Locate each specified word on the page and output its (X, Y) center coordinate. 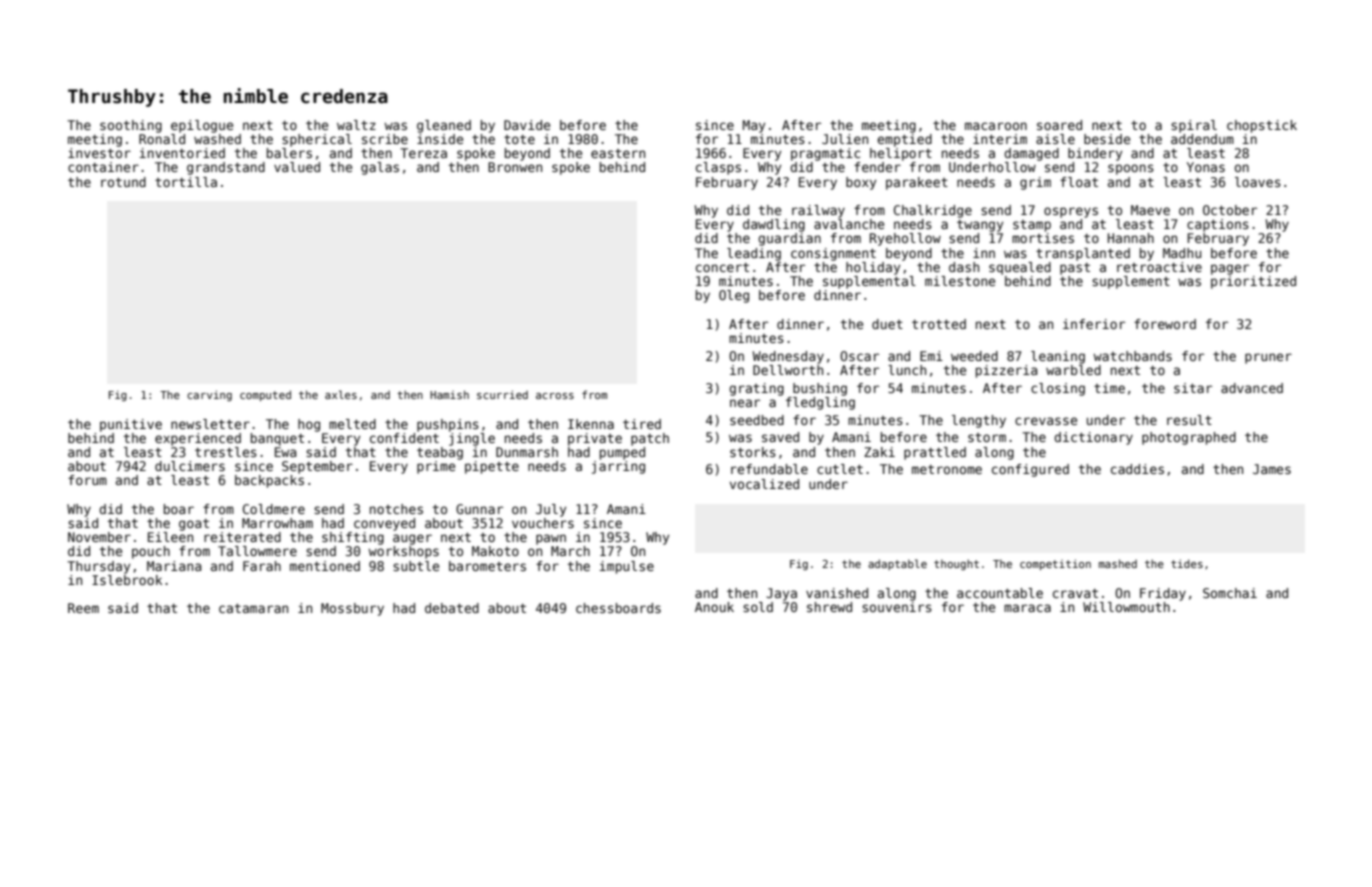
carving (209, 395)
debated (452, 608)
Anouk (714, 607)
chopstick (1262, 126)
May (754, 126)
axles (341, 394)
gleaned (444, 126)
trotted (939, 324)
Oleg (734, 296)
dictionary (1093, 438)
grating (756, 389)
